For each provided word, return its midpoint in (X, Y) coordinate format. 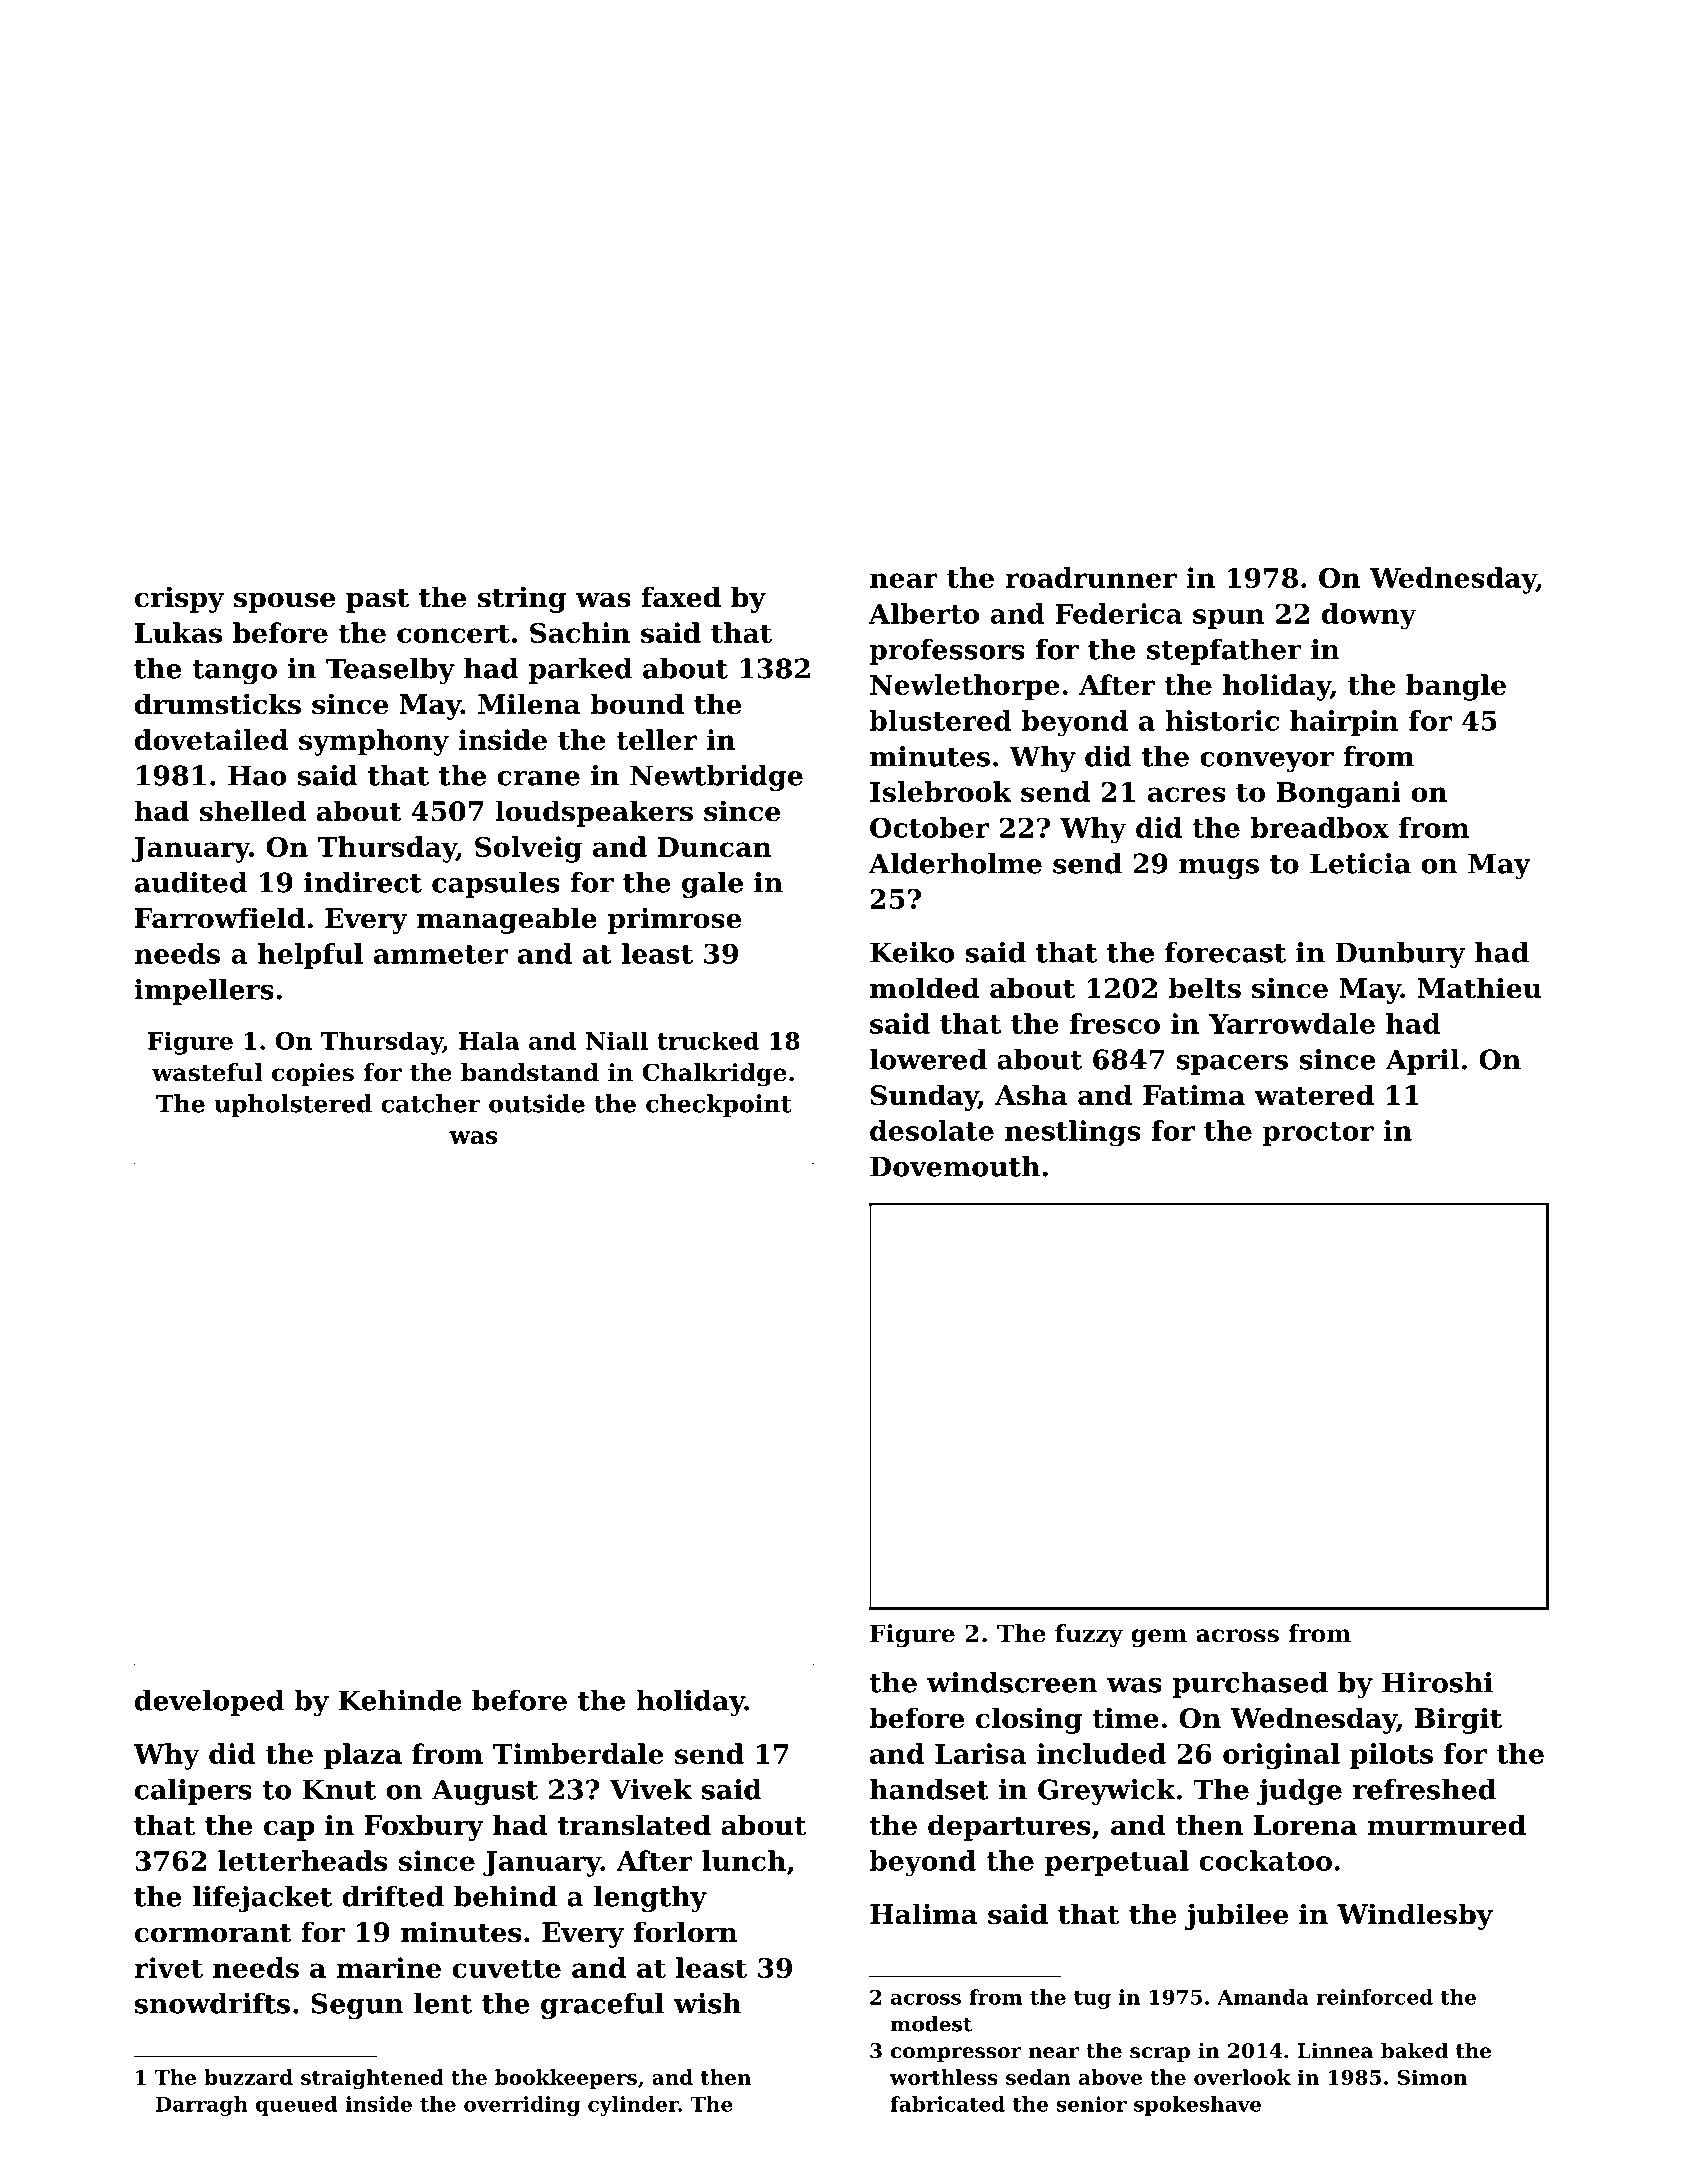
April (1423, 1062)
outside (537, 1103)
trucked (708, 1041)
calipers (193, 1792)
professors (947, 652)
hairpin (1344, 723)
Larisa (981, 1753)
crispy (179, 599)
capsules (496, 885)
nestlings (1073, 1133)
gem (1159, 1638)
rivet (168, 1967)
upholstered (293, 1105)
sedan (1038, 2077)
